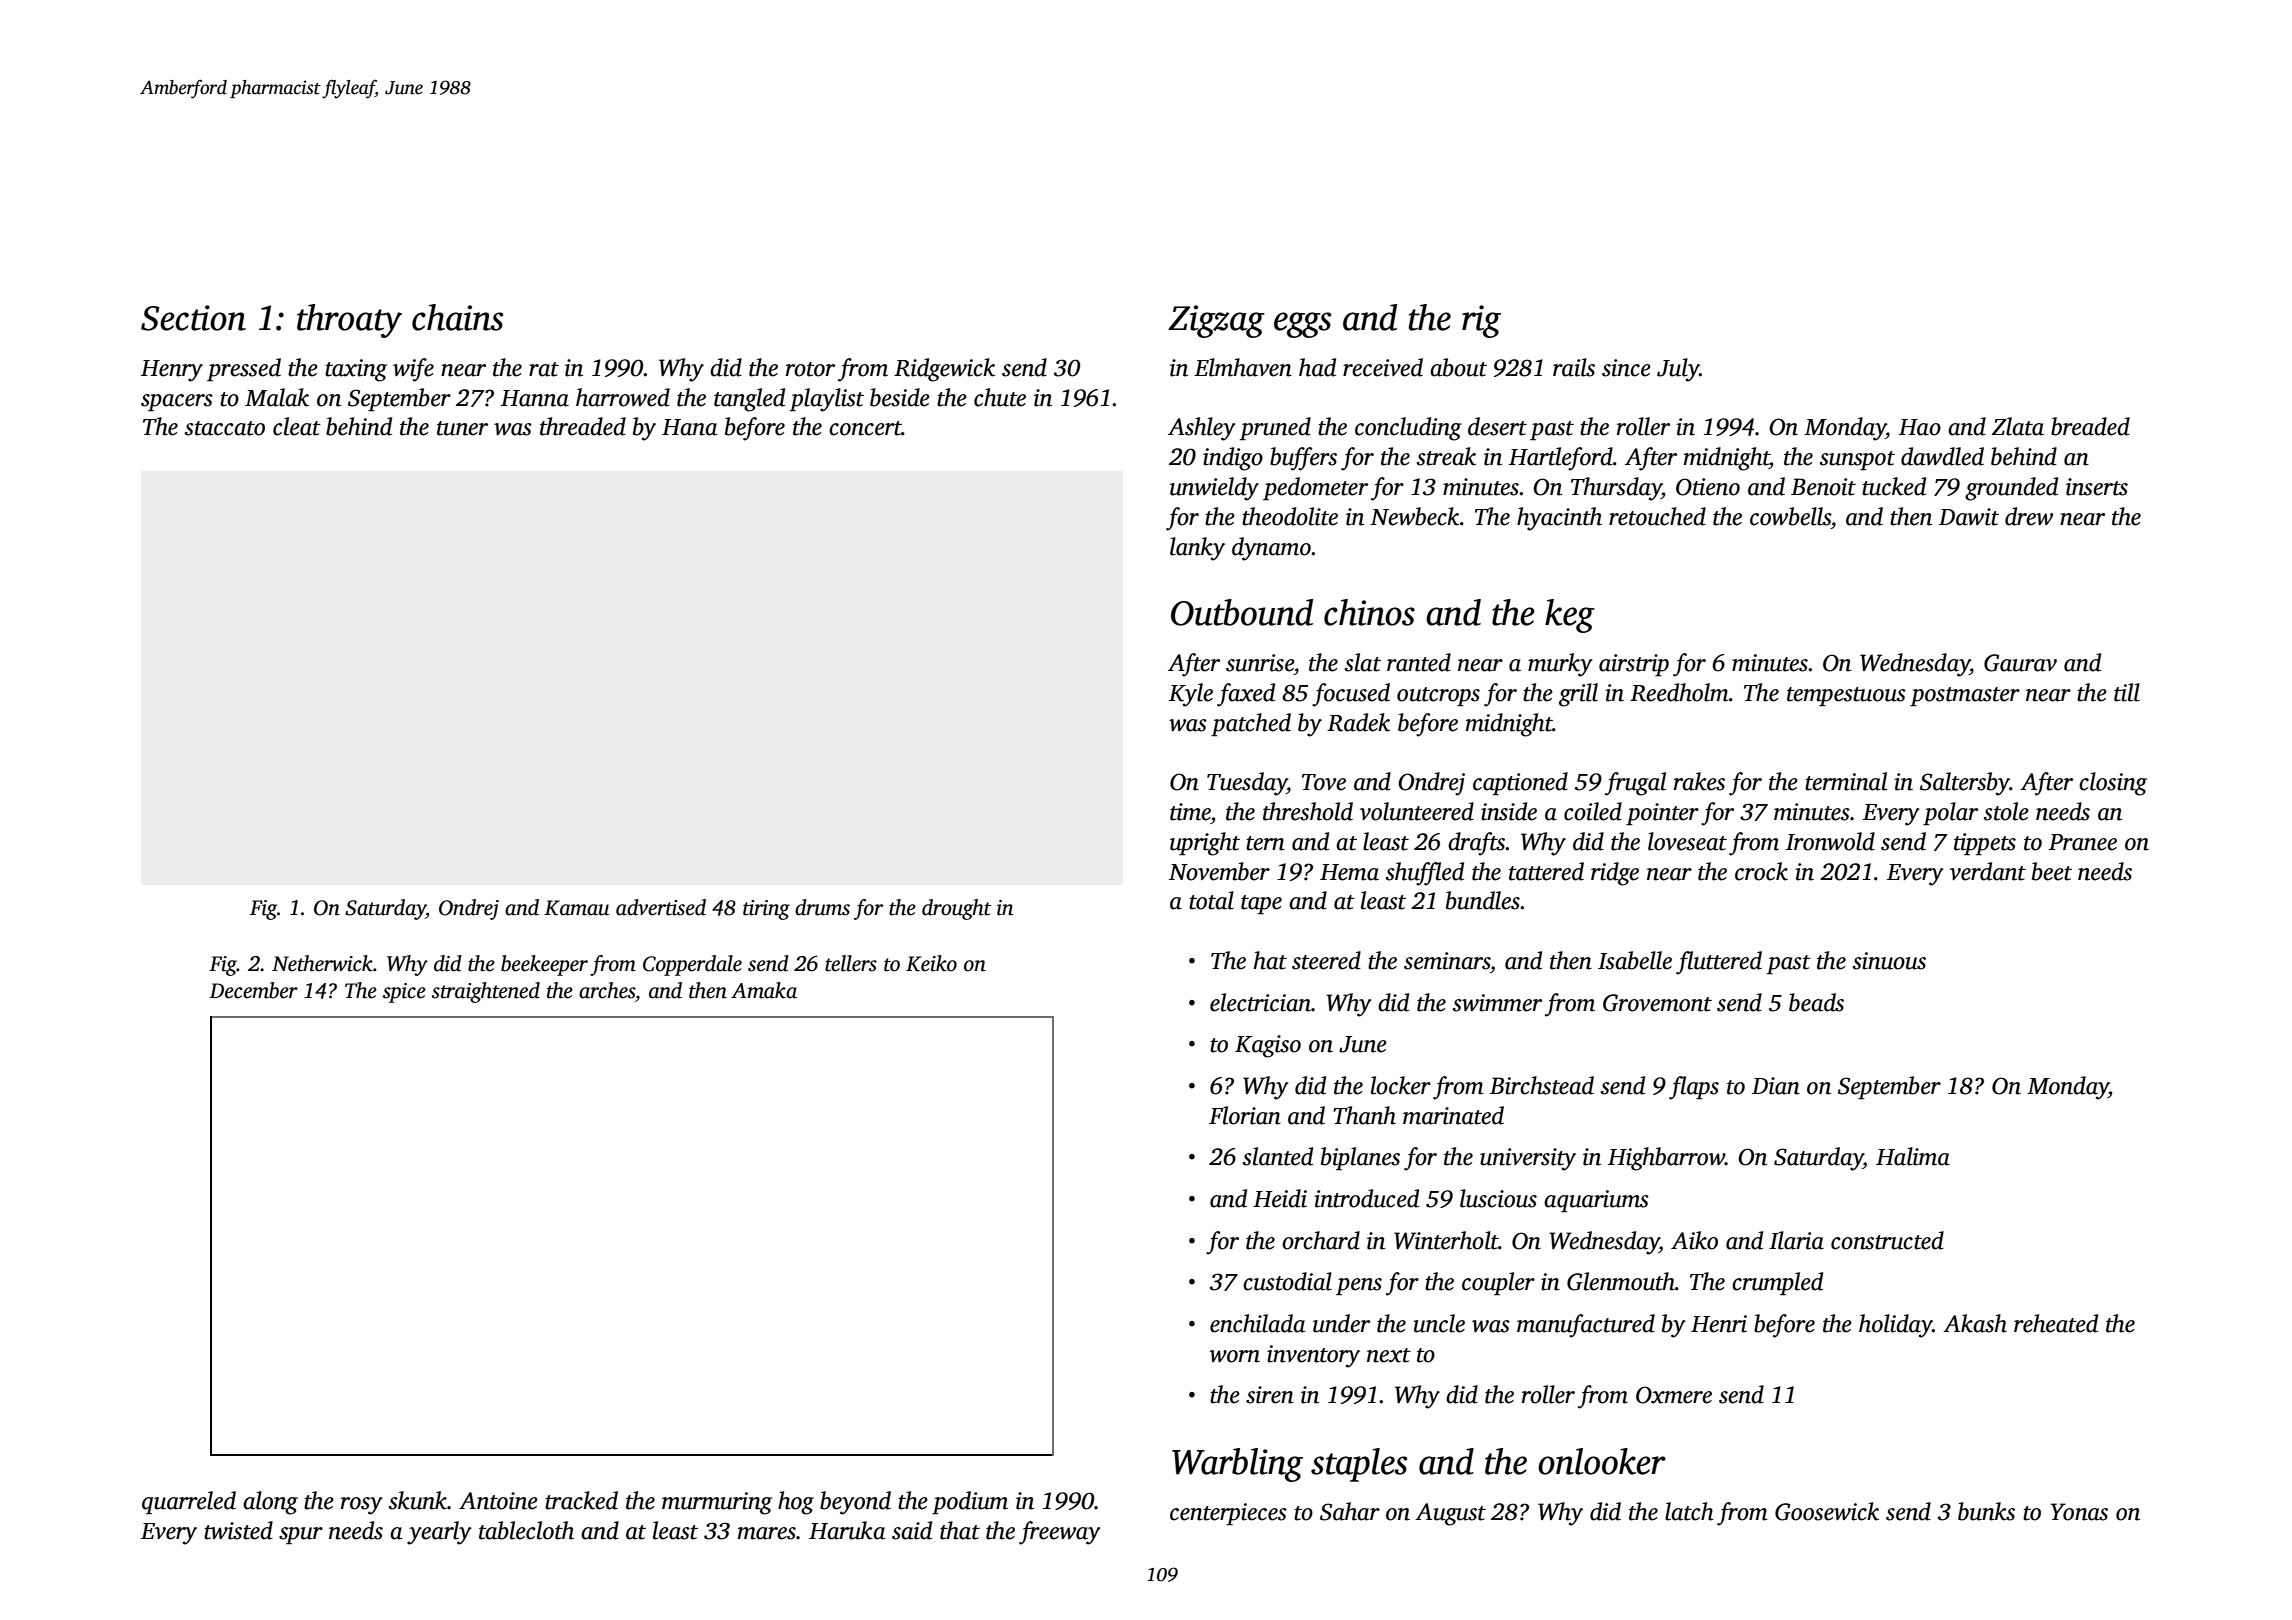 The image size is (2292, 1620). What do you see at coordinates (1261, 904) in the document?
I see `tape` at bounding box center [1261, 904].
